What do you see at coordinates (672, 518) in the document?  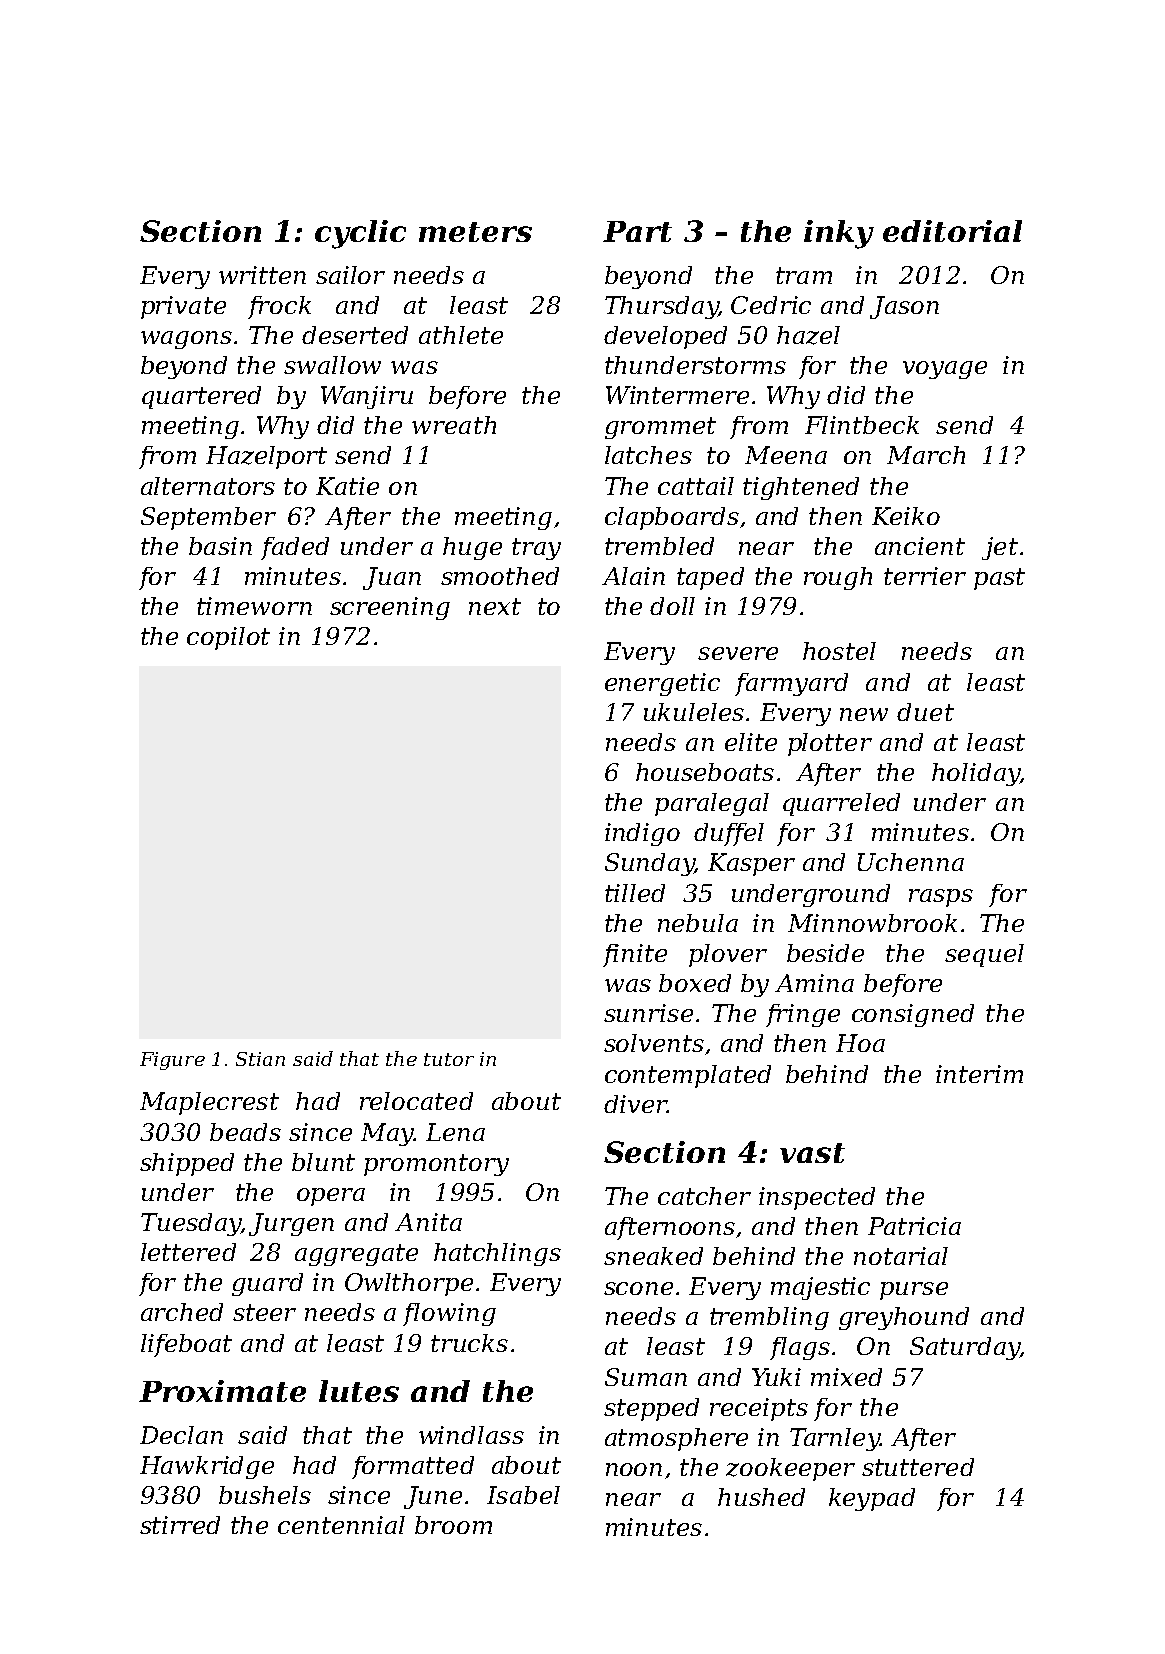 I see `clapboards` at bounding box center [672, 518].
